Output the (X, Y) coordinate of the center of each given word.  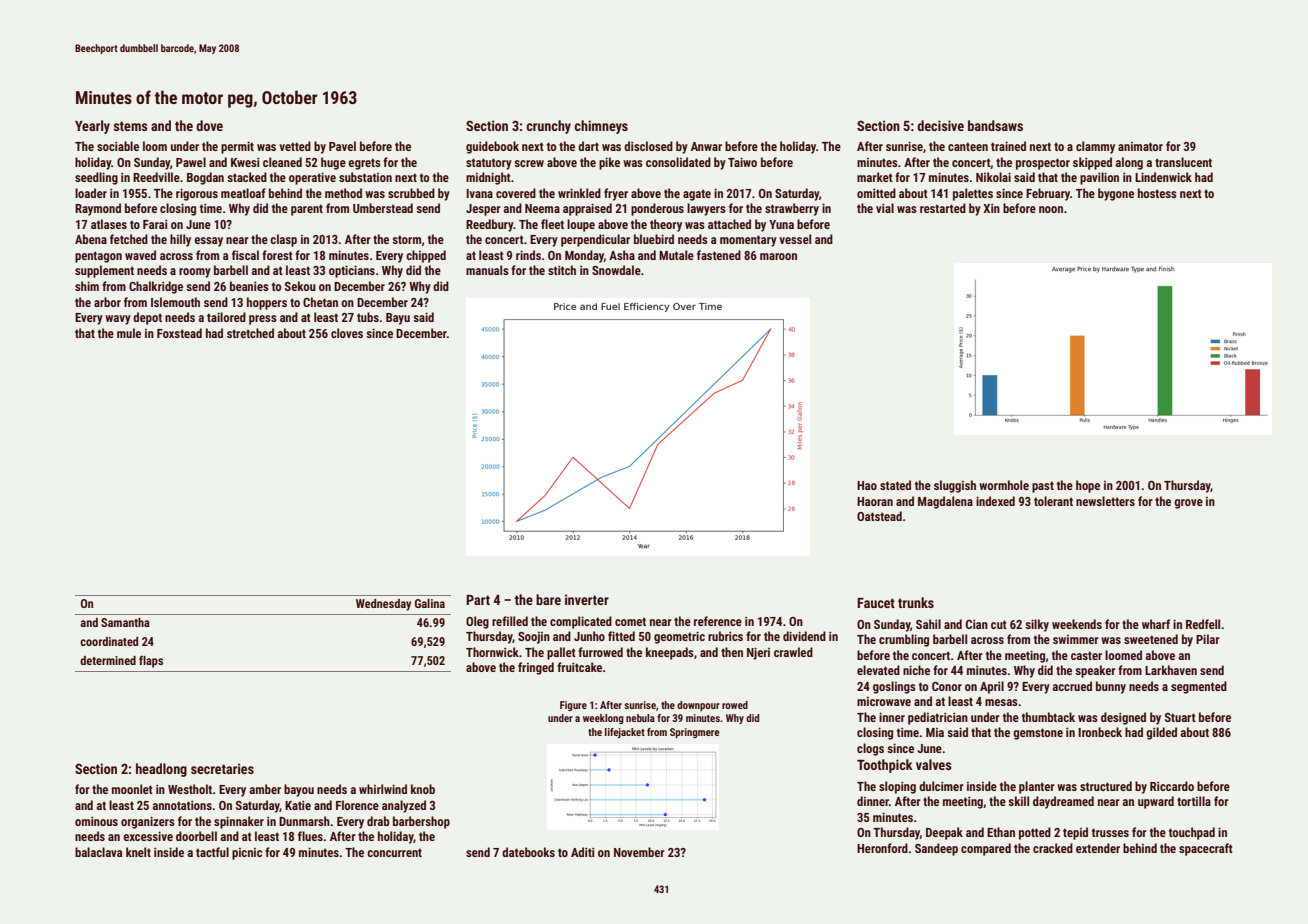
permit (237, 147)
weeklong (603, 719)
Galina (430, 603)
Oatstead (879, 516)
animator (1140, 146)
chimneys (601, 127)
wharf (1156, 624)
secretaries (222, 768)
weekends (1077, 624)
